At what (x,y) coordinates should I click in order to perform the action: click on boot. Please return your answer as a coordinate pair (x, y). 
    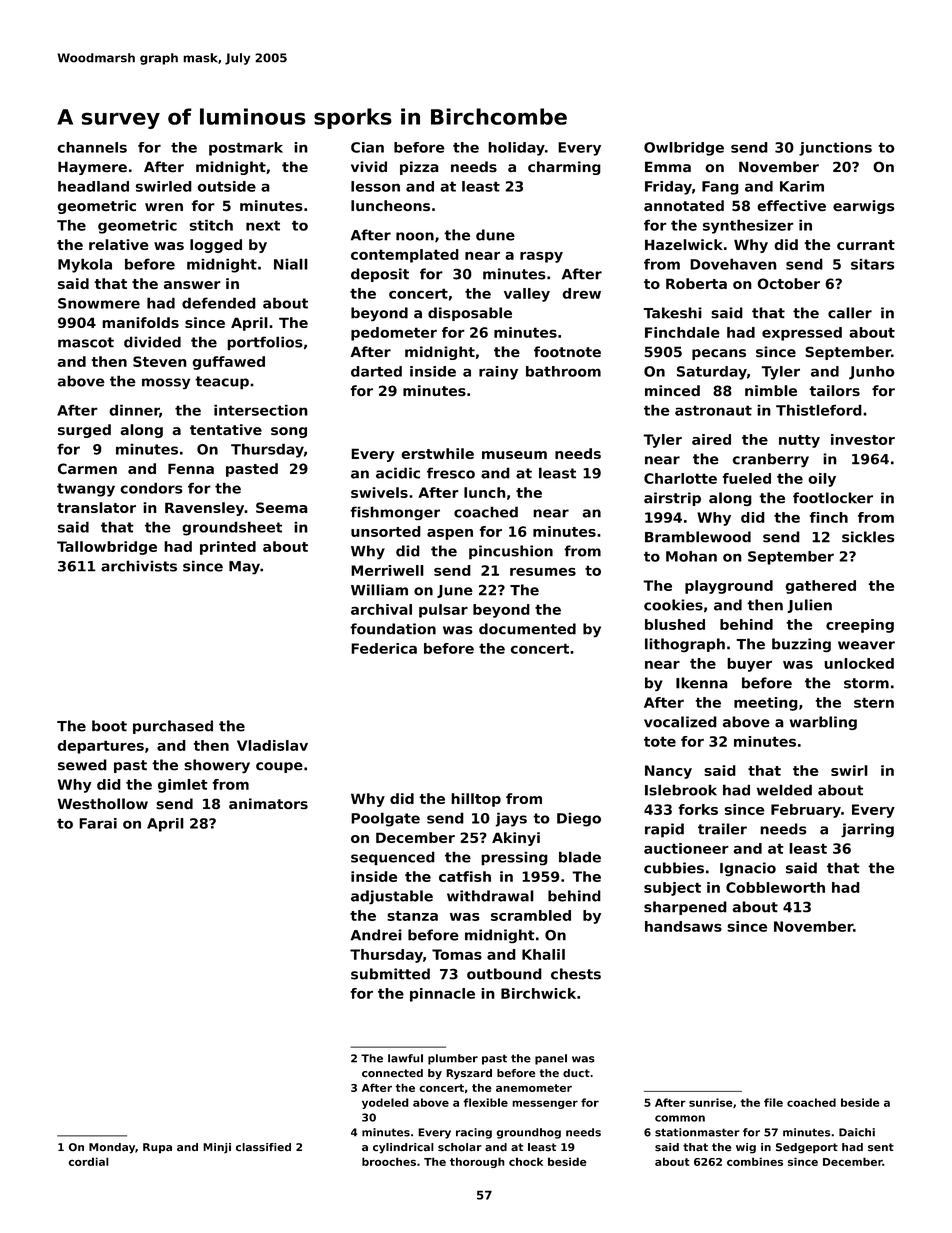
    Looking at the image, I should click on (109, 726).
